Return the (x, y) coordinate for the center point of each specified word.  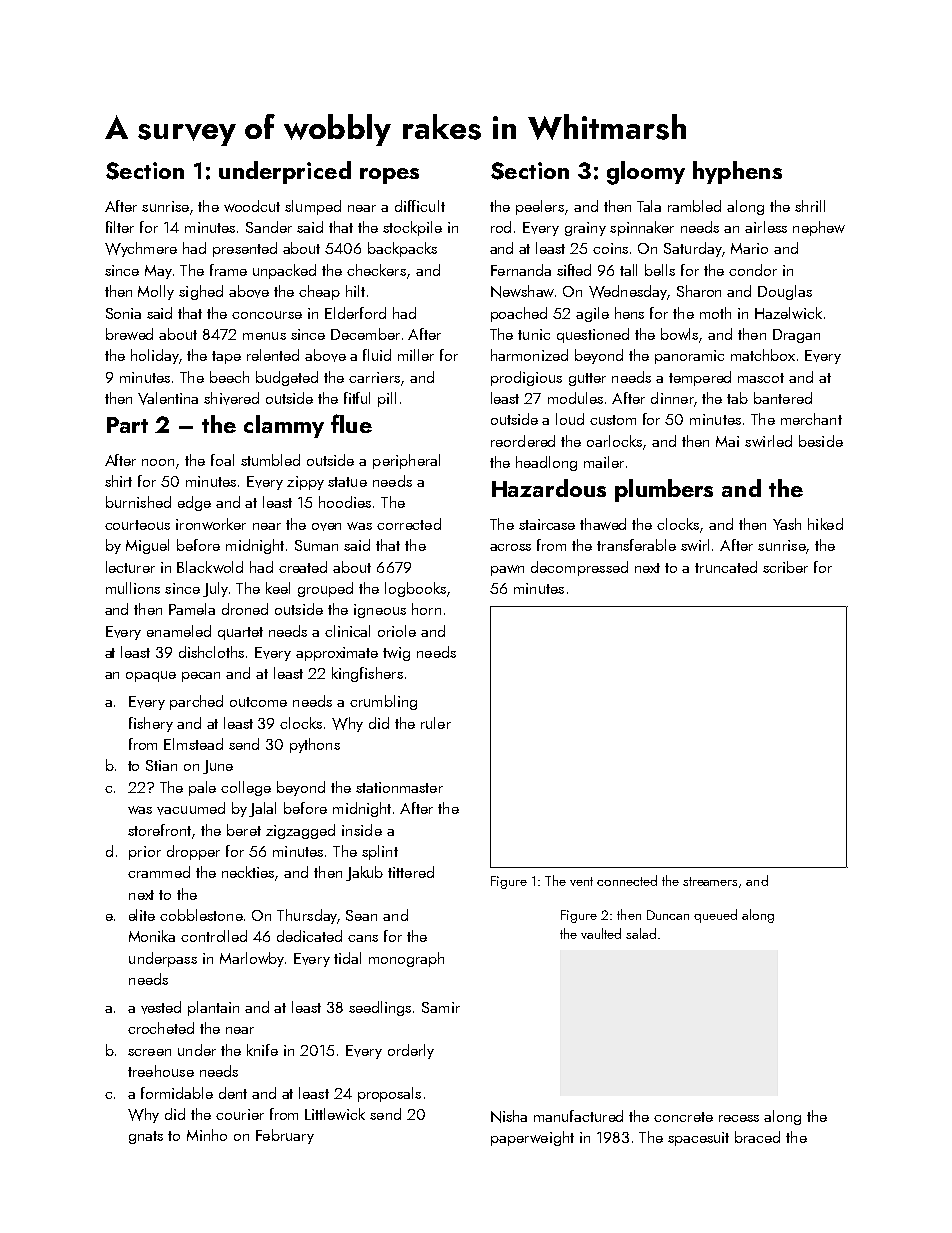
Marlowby (252, 959)
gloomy (646, 173)
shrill (810, 206)
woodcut (252, 206)
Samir (441, 1007)
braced (757, 1137)
